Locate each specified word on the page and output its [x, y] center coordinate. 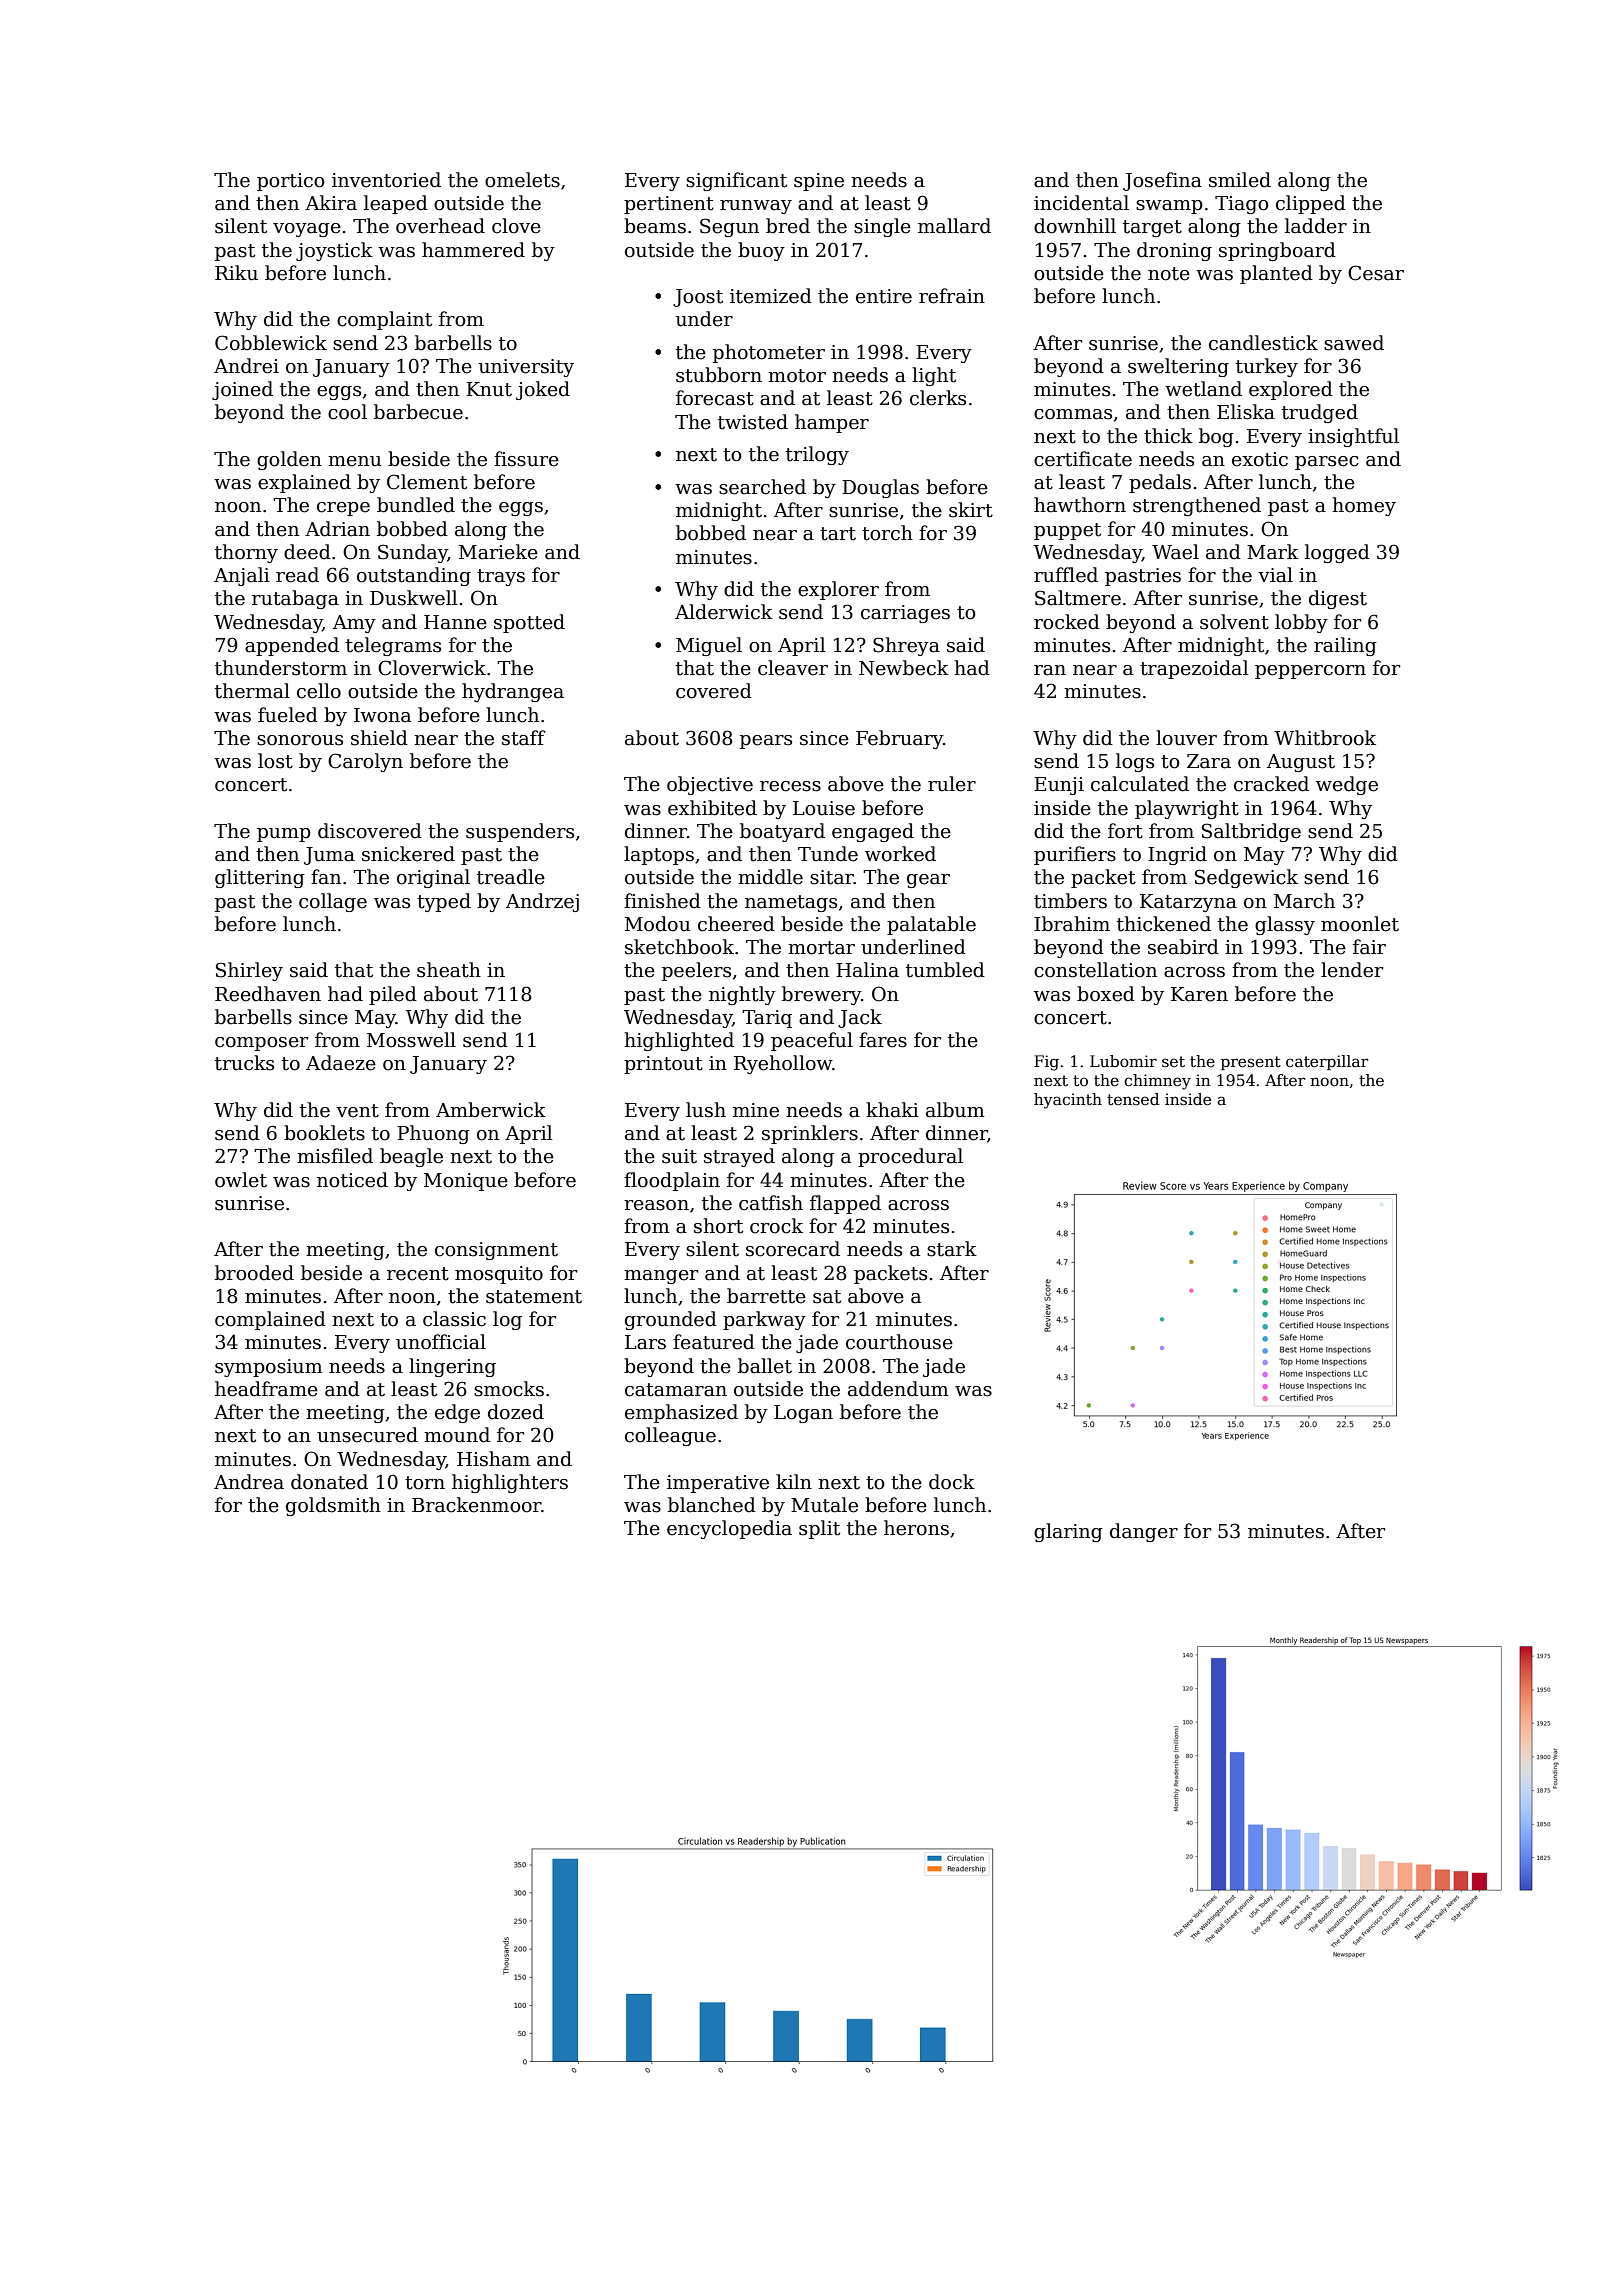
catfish [771, 1203]
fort [1125, 831]
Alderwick [724, 612]
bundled [416, 505]
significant [736, 181]
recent [418, 1274]
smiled [1240, 180]
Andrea [249, 1482]
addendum [898, 1389]
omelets [522, 180]
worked [900, 854]
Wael [1175, 552]
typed [444, 902]
